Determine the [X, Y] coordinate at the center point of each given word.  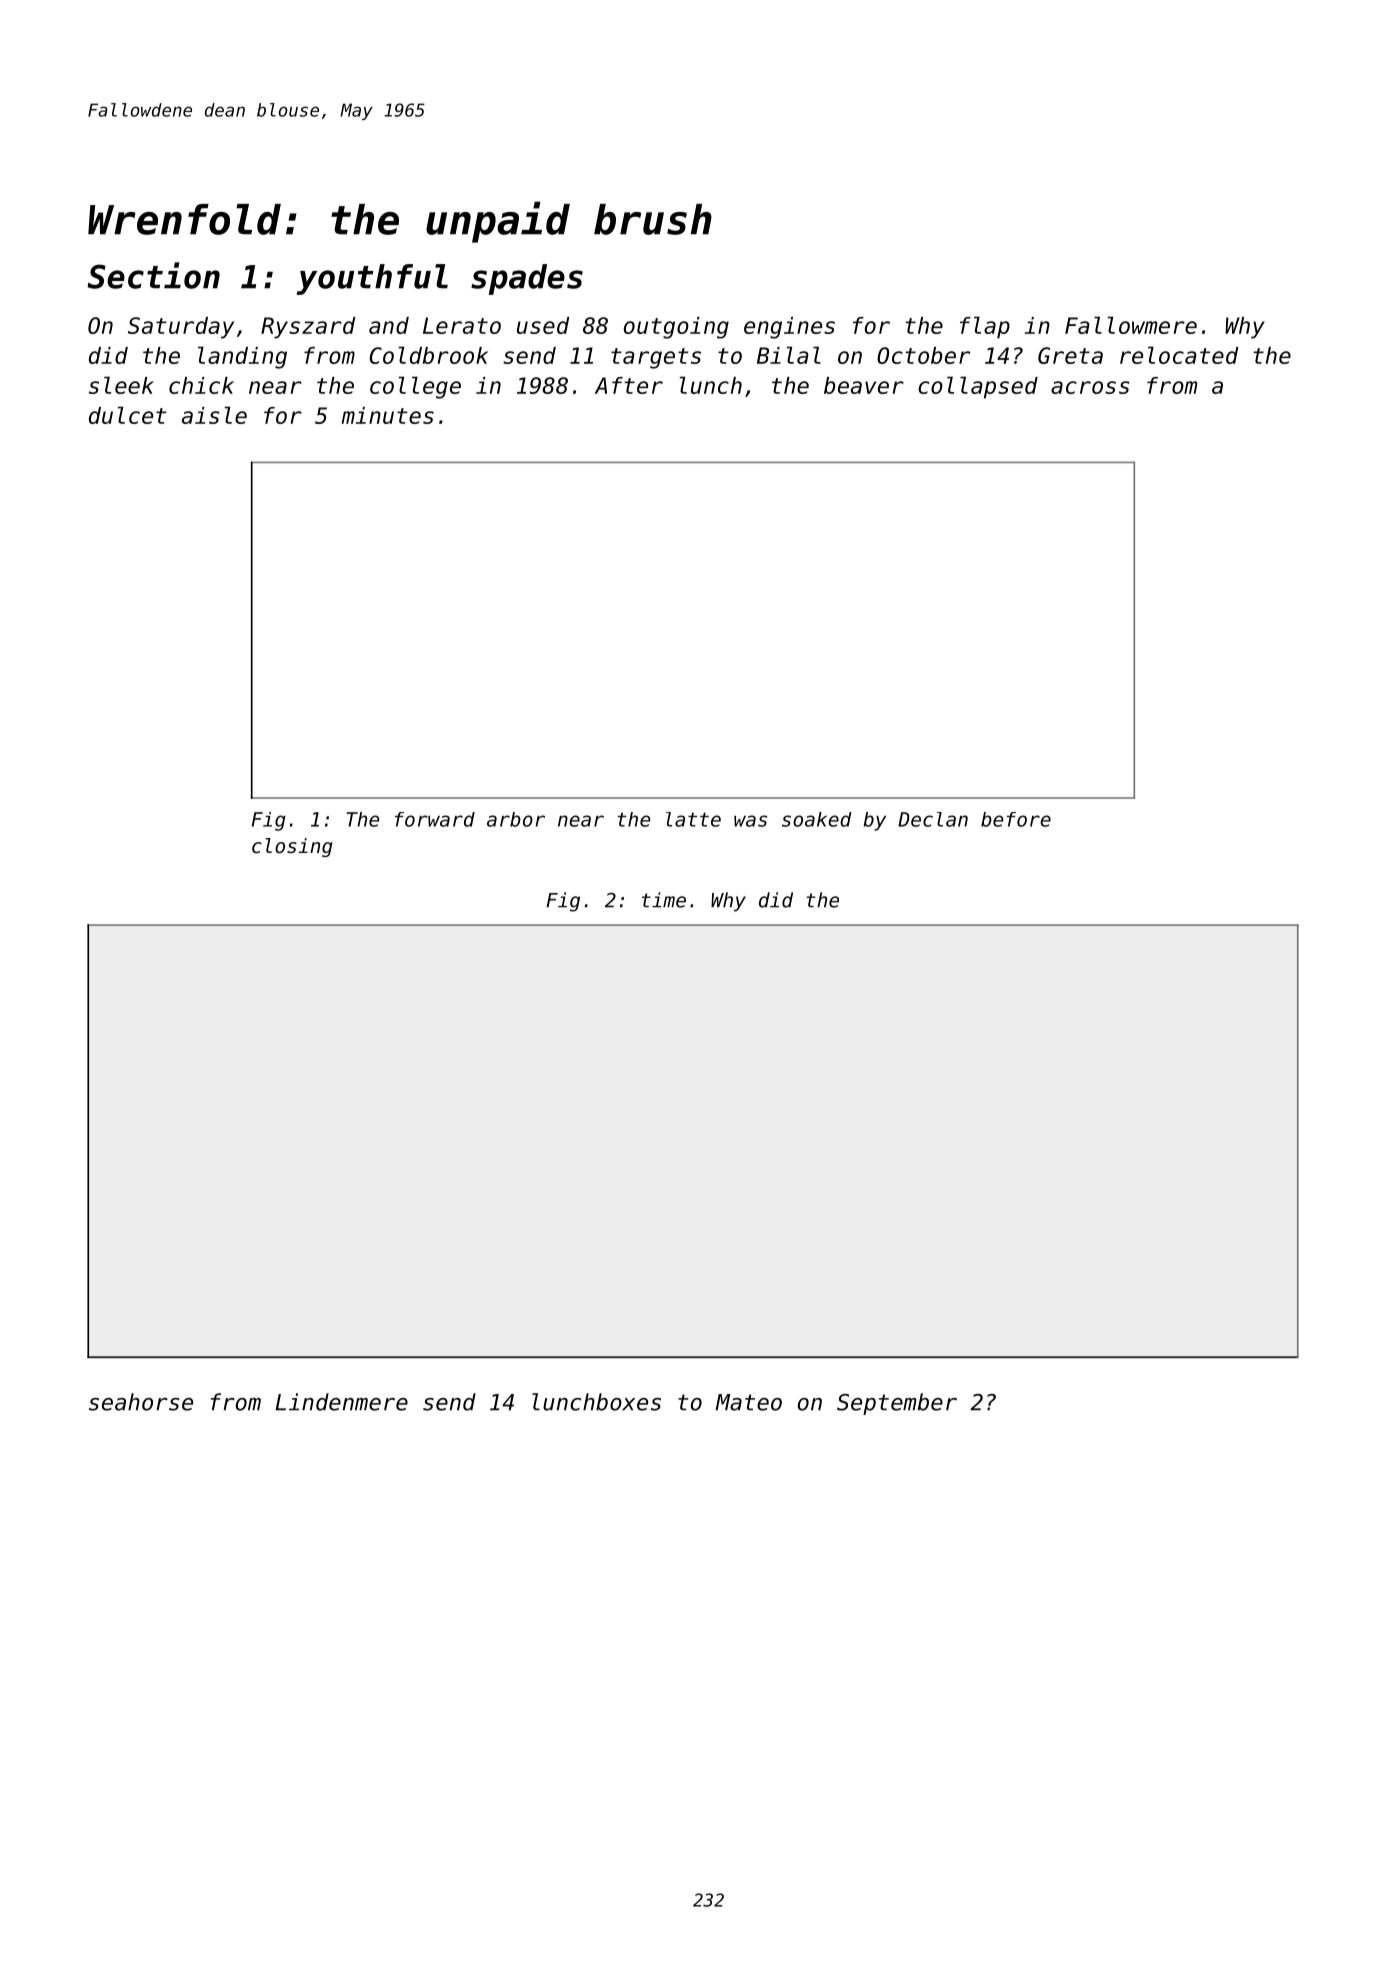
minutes [387, 415]
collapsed [978, 387]
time [664, 900]
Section [153, 275]
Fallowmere [1131, 325]
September [897, 1404]
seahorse [141, 1402]
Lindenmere [341, 1402]
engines [789, 328]
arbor [516, 819]
